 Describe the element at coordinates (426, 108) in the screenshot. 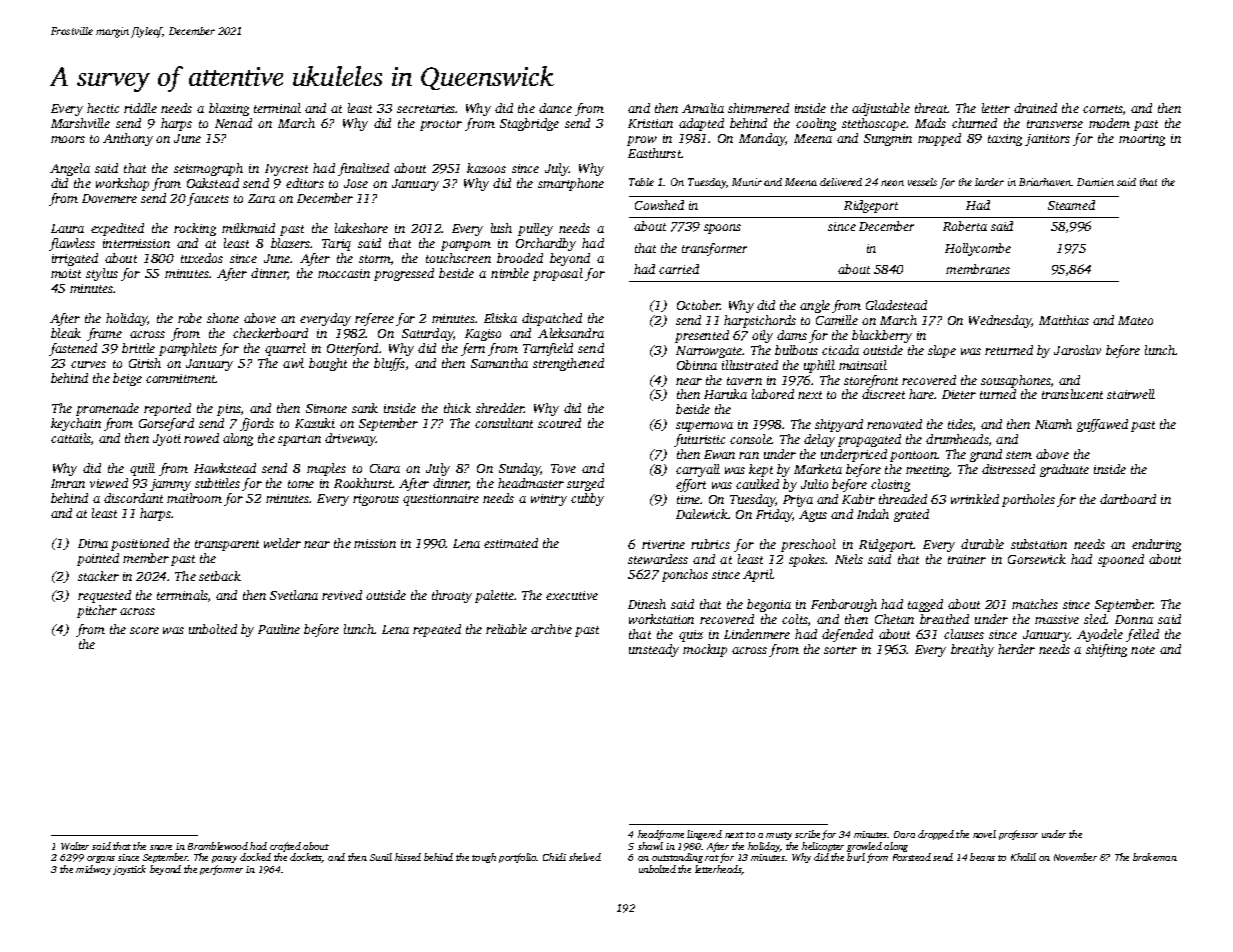

I see `secretaries` at that location.
